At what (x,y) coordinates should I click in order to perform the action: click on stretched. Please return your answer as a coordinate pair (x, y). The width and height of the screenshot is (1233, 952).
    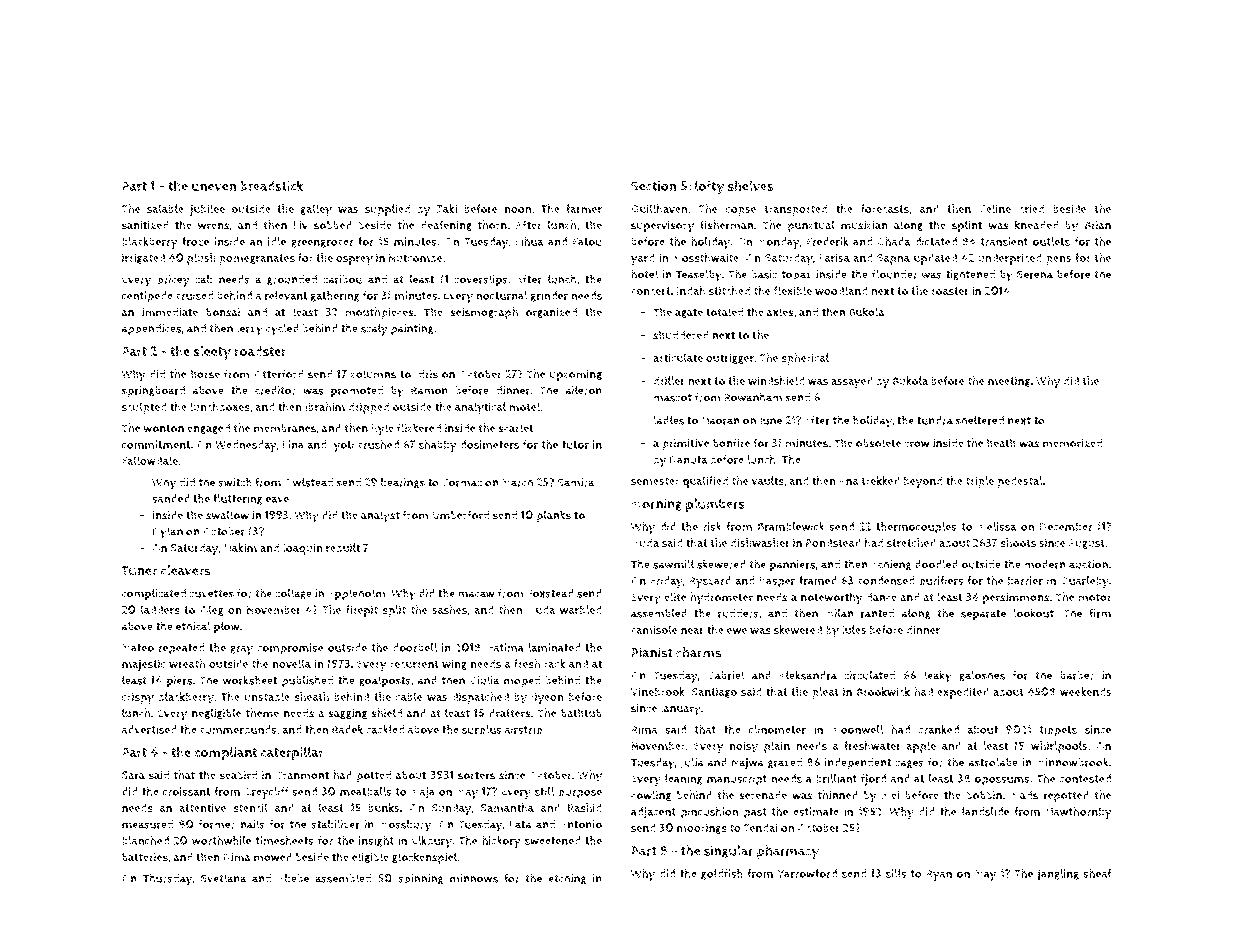
    Looking at the image, I should click on (911, 543).
